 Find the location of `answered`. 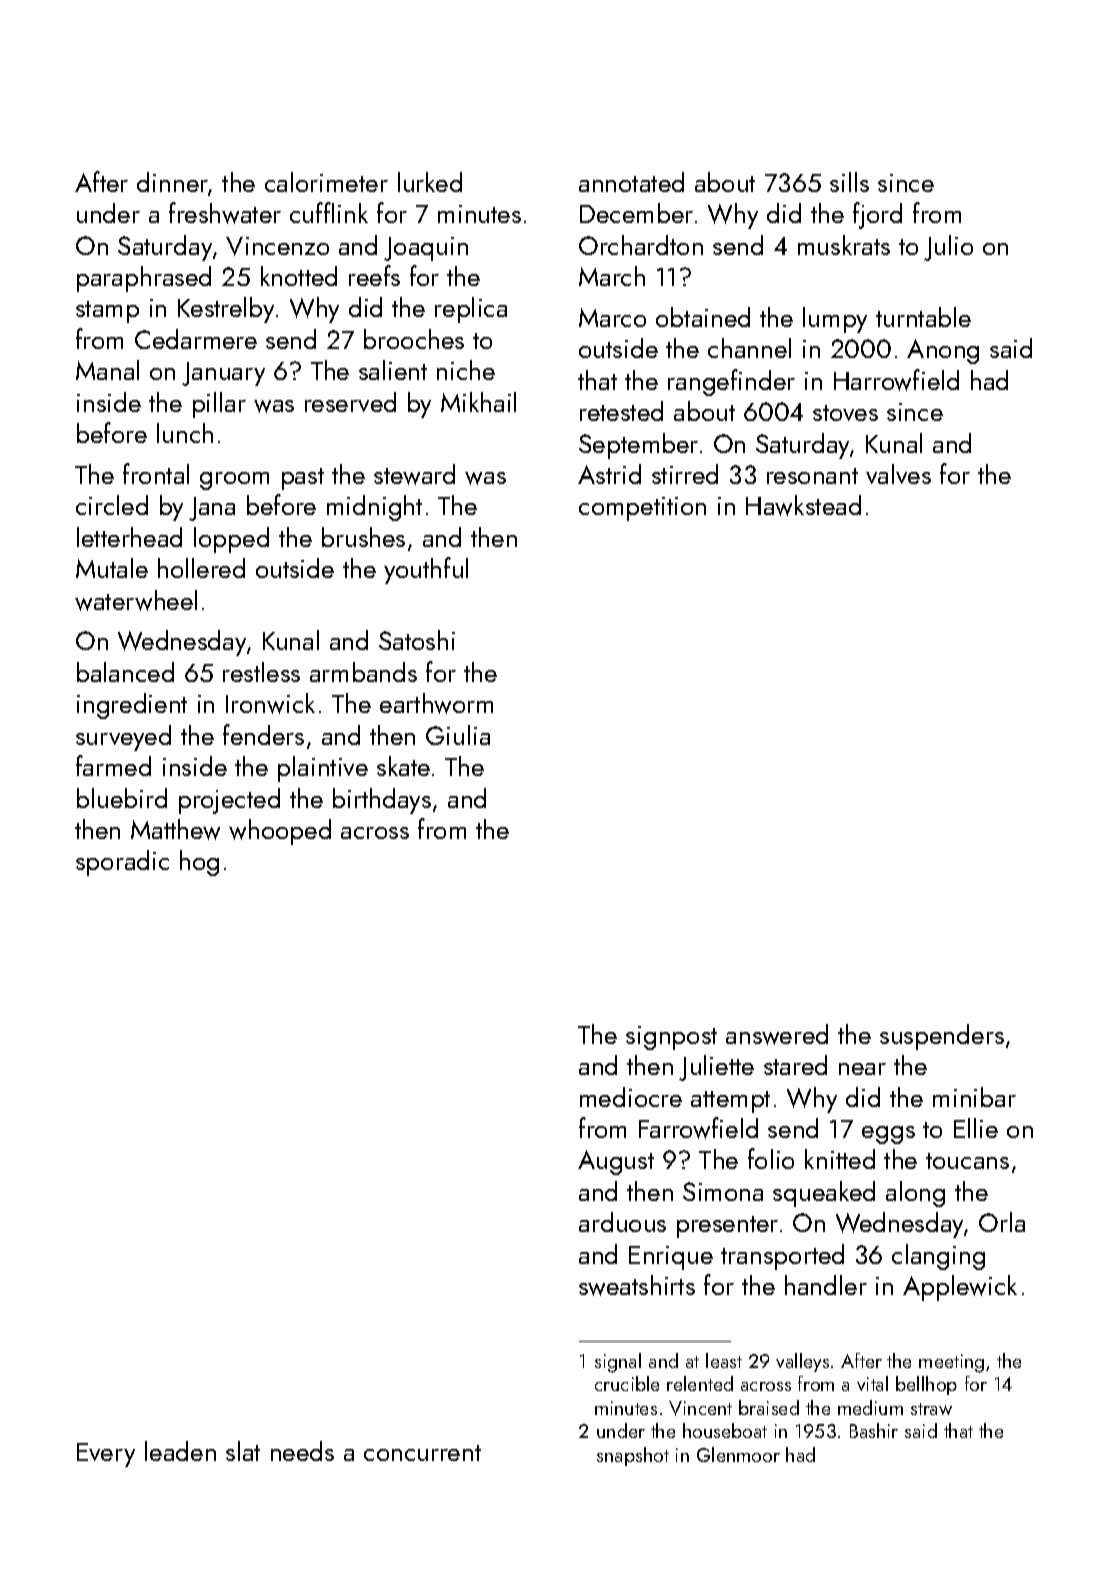

answered is located at coordinates (777, 1034).
